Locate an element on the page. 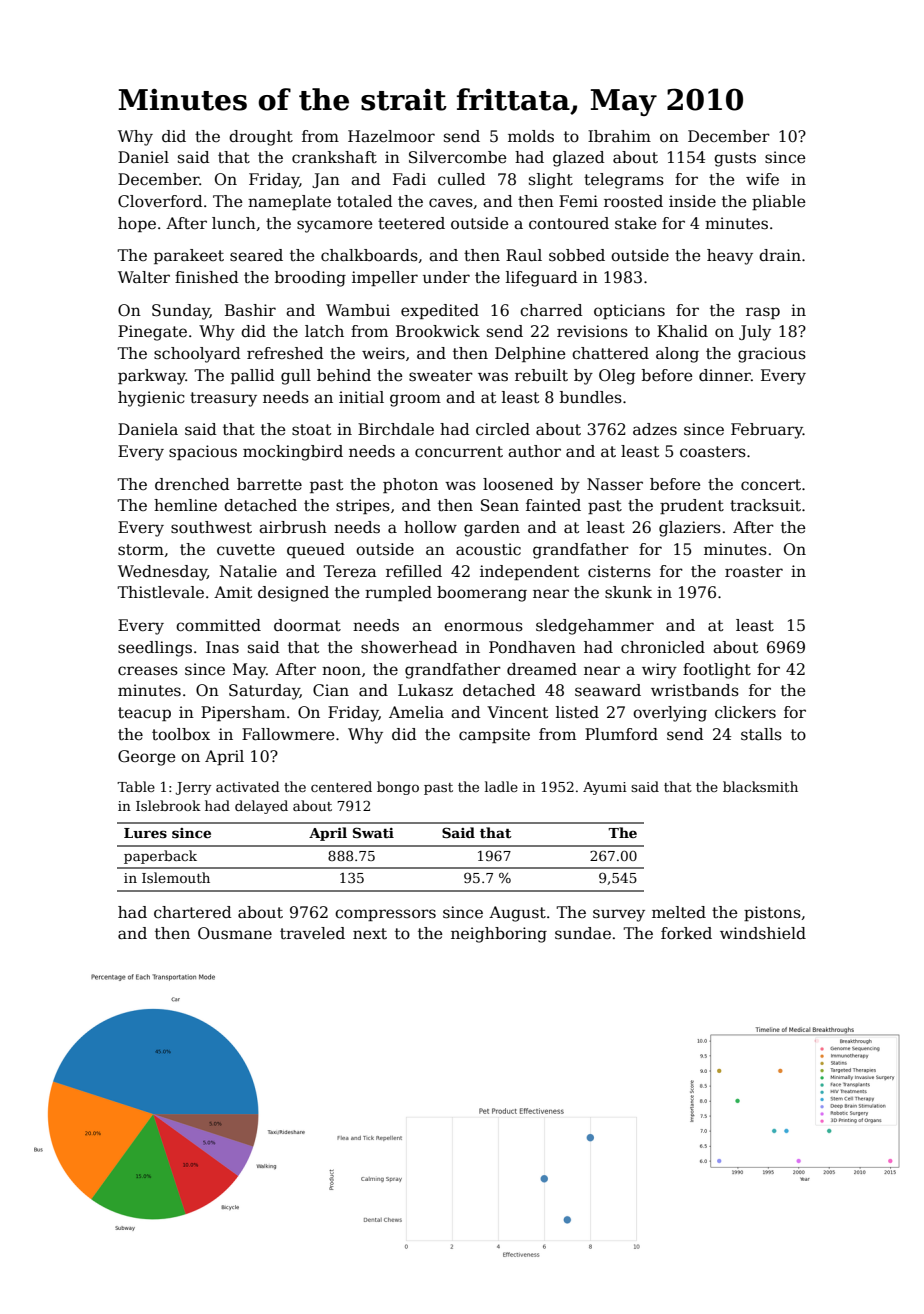 This page has height=1314, width=924. molds is located at coordinates (531, 136).
